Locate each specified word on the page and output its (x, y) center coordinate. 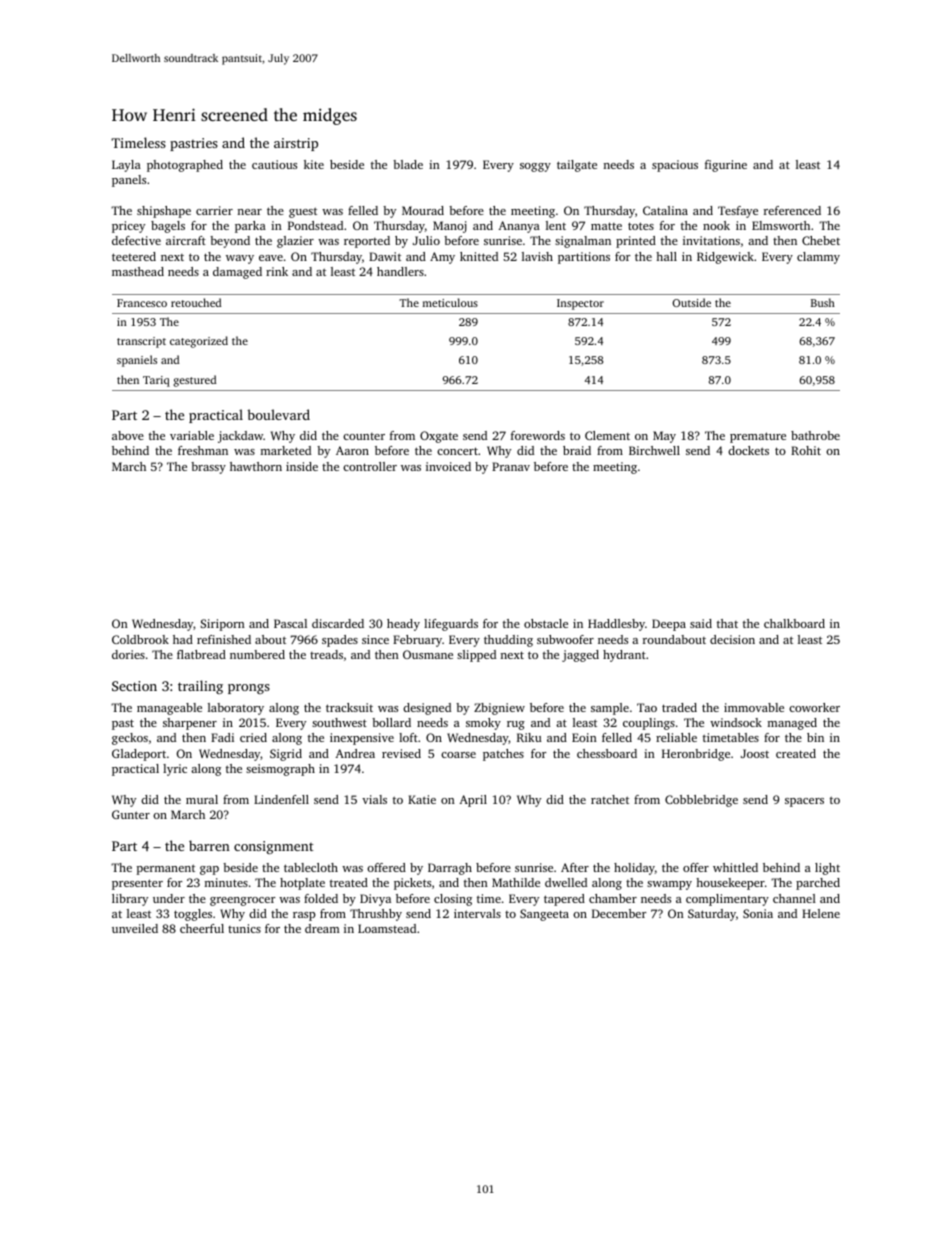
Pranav (511, 466)
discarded (338, 623)
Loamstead (387, 928)
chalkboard (794, 623)
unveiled (135, 928)
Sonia (758, 913)
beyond (230, 242)
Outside (691, 302)
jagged (580, 656)
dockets (748, 450)
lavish (537, 256)
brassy (208, 468)
